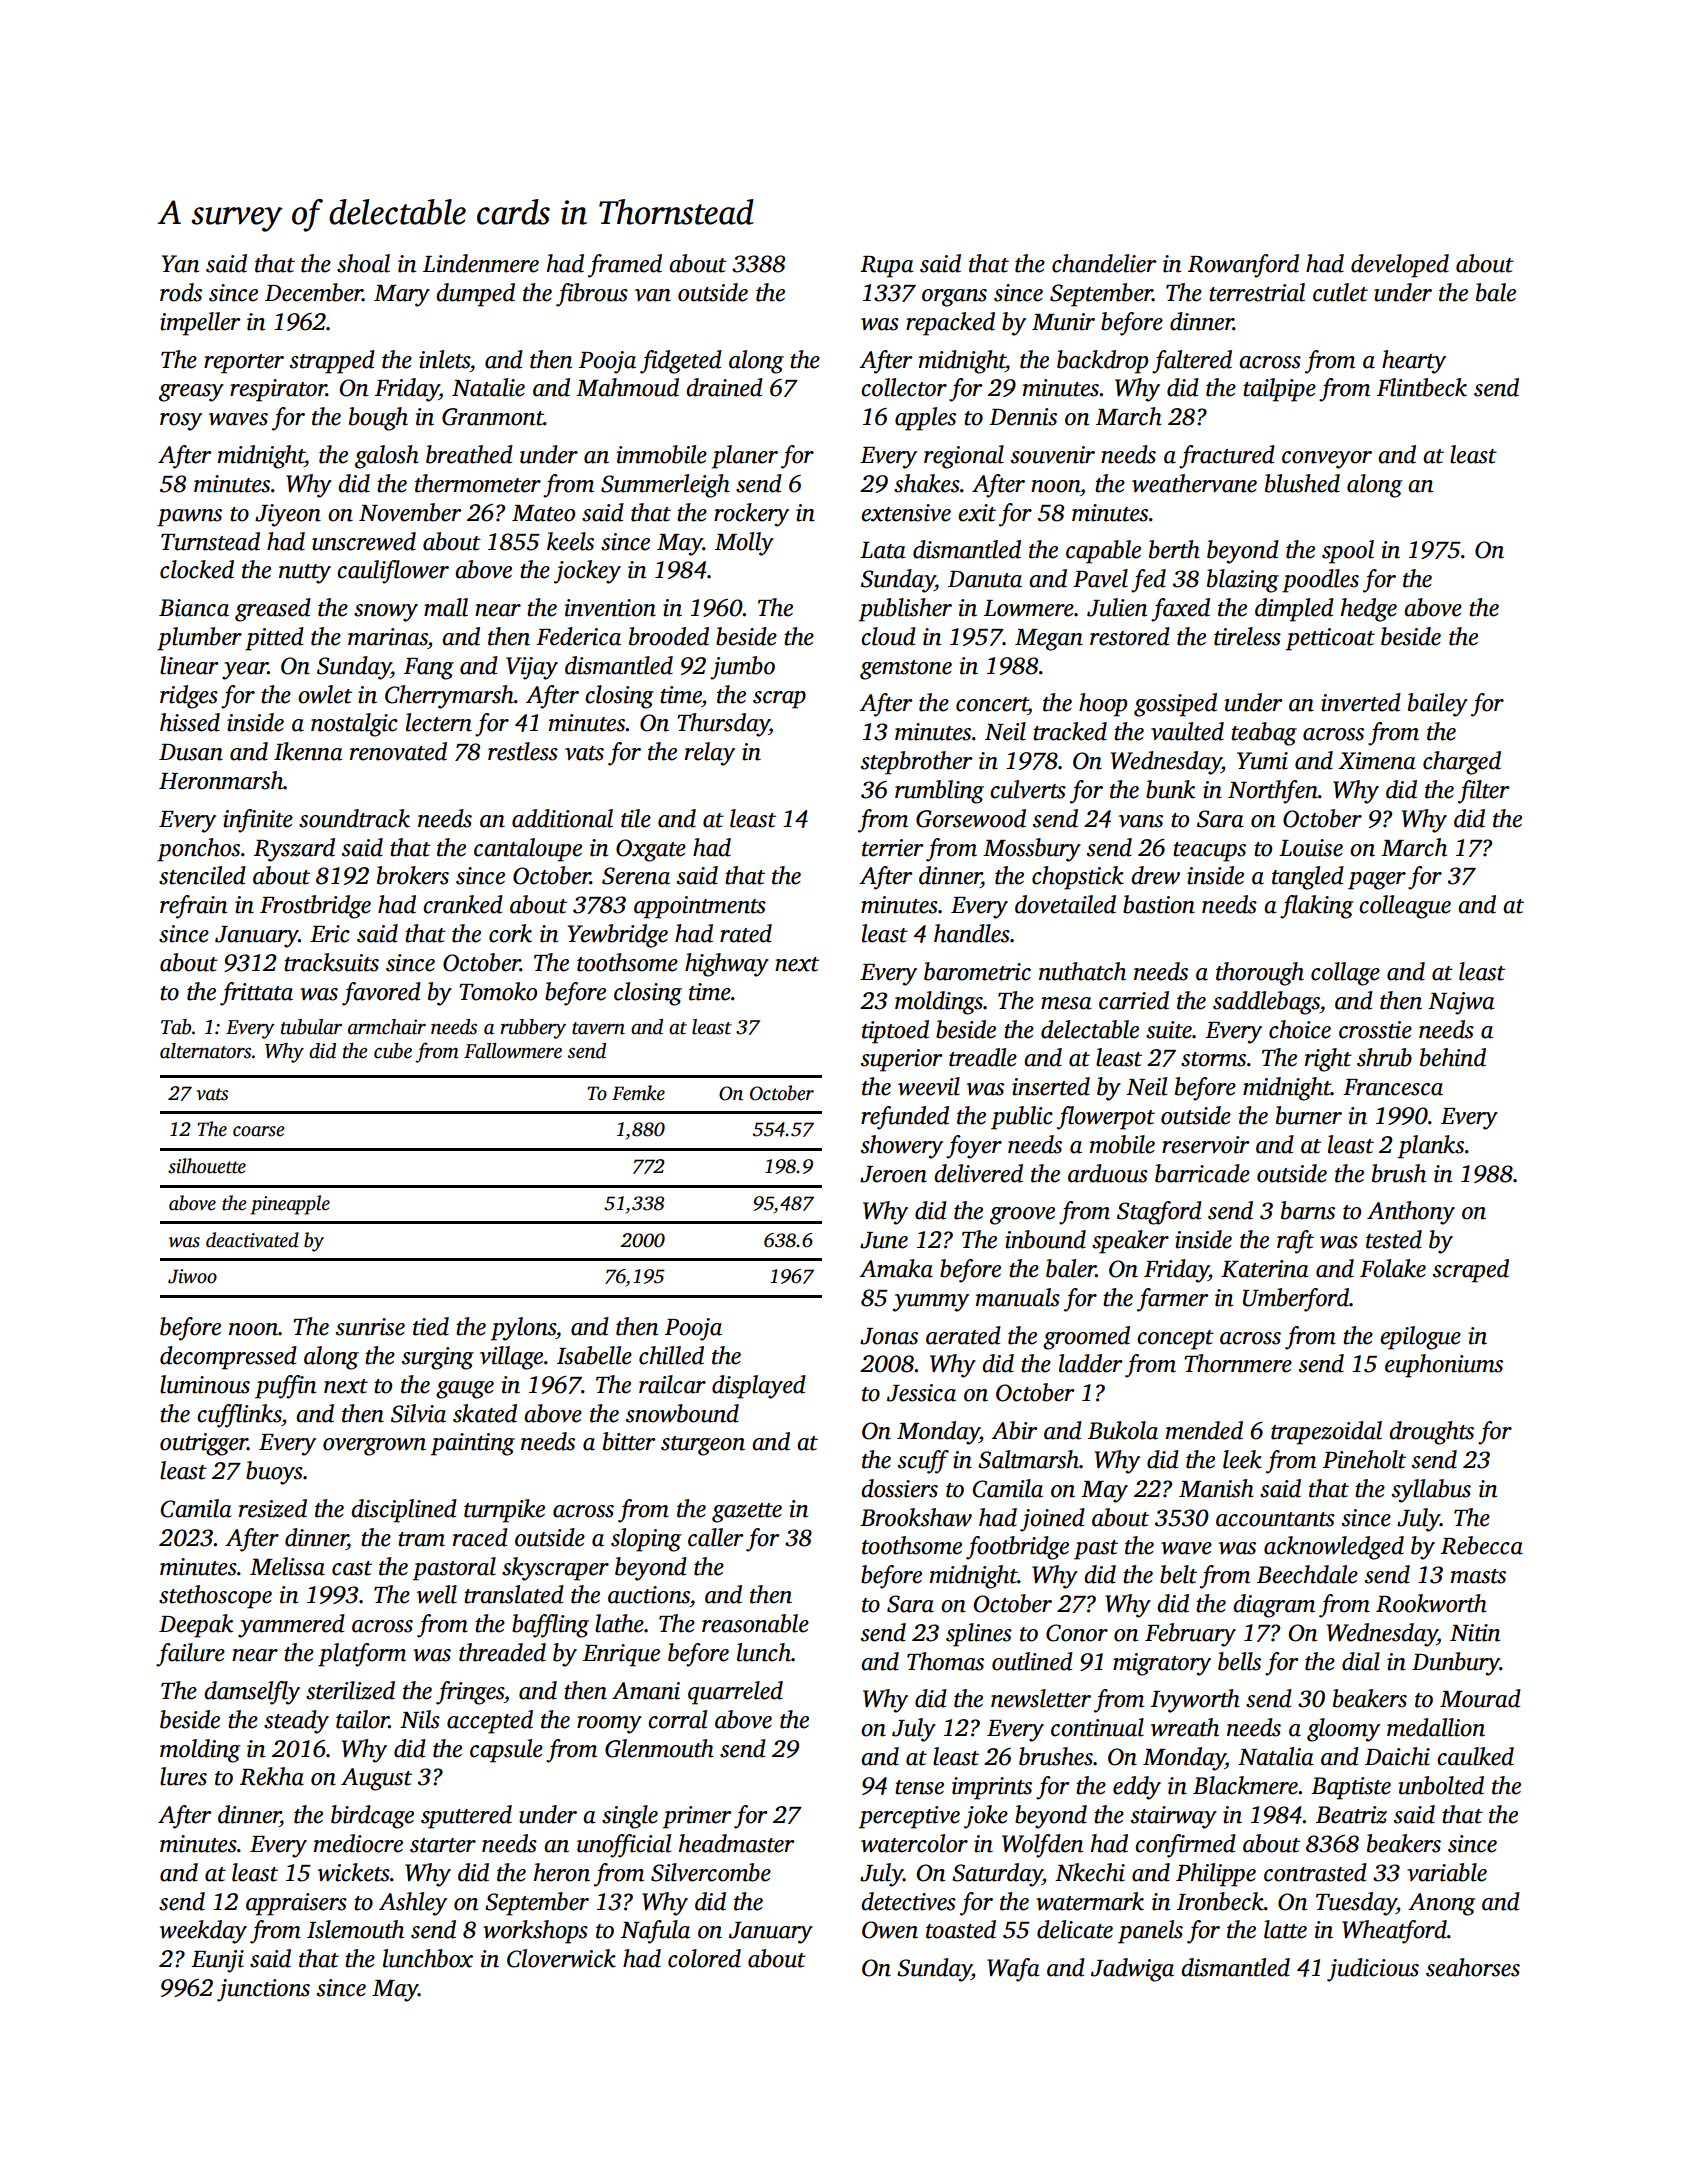 This image has height=2178, width=1683. Describe the element at coordinates (1264, 734) in the image. I see `teabag` at that location.
